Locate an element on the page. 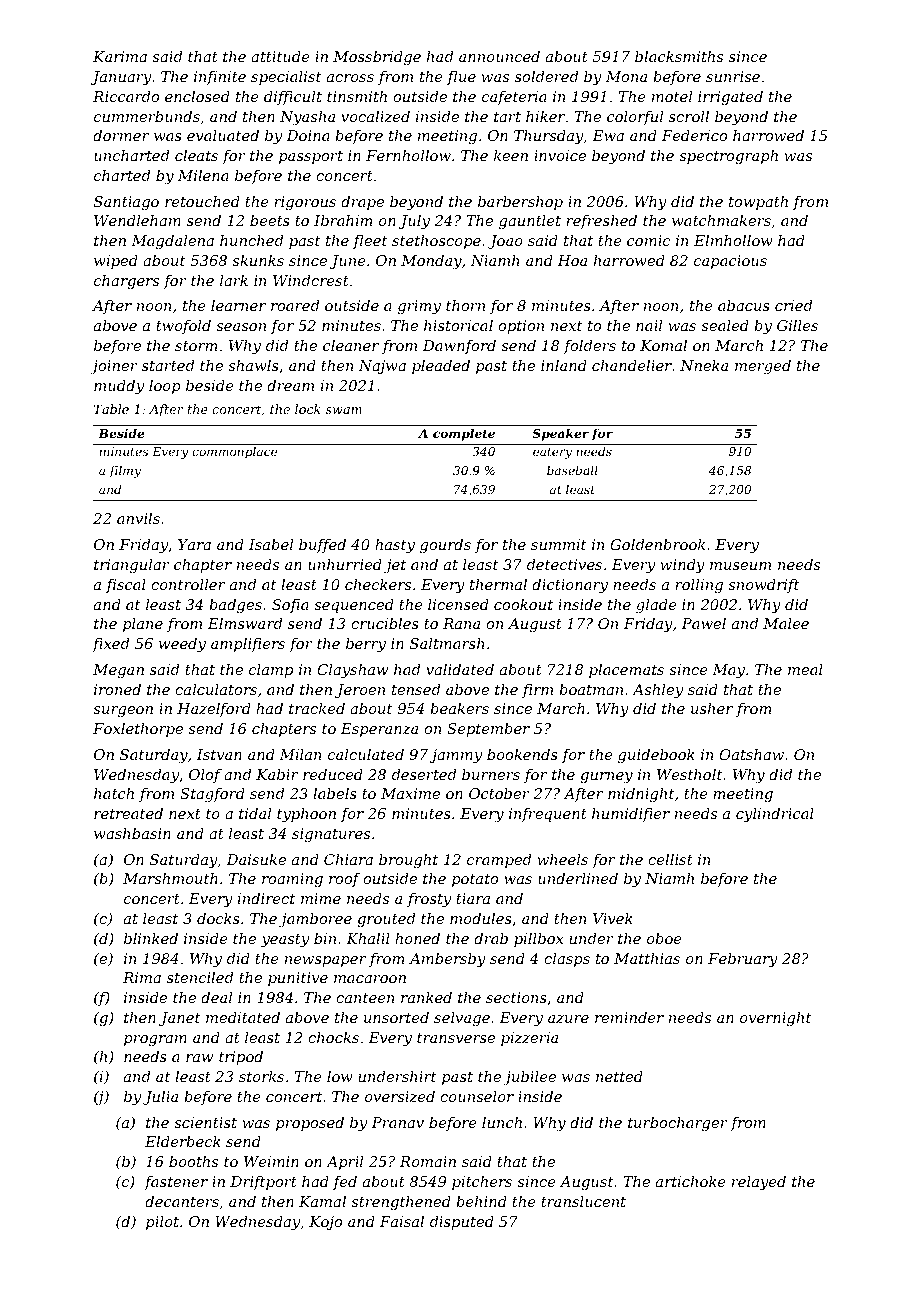  disputed is located at coordinates (462, 1223).
